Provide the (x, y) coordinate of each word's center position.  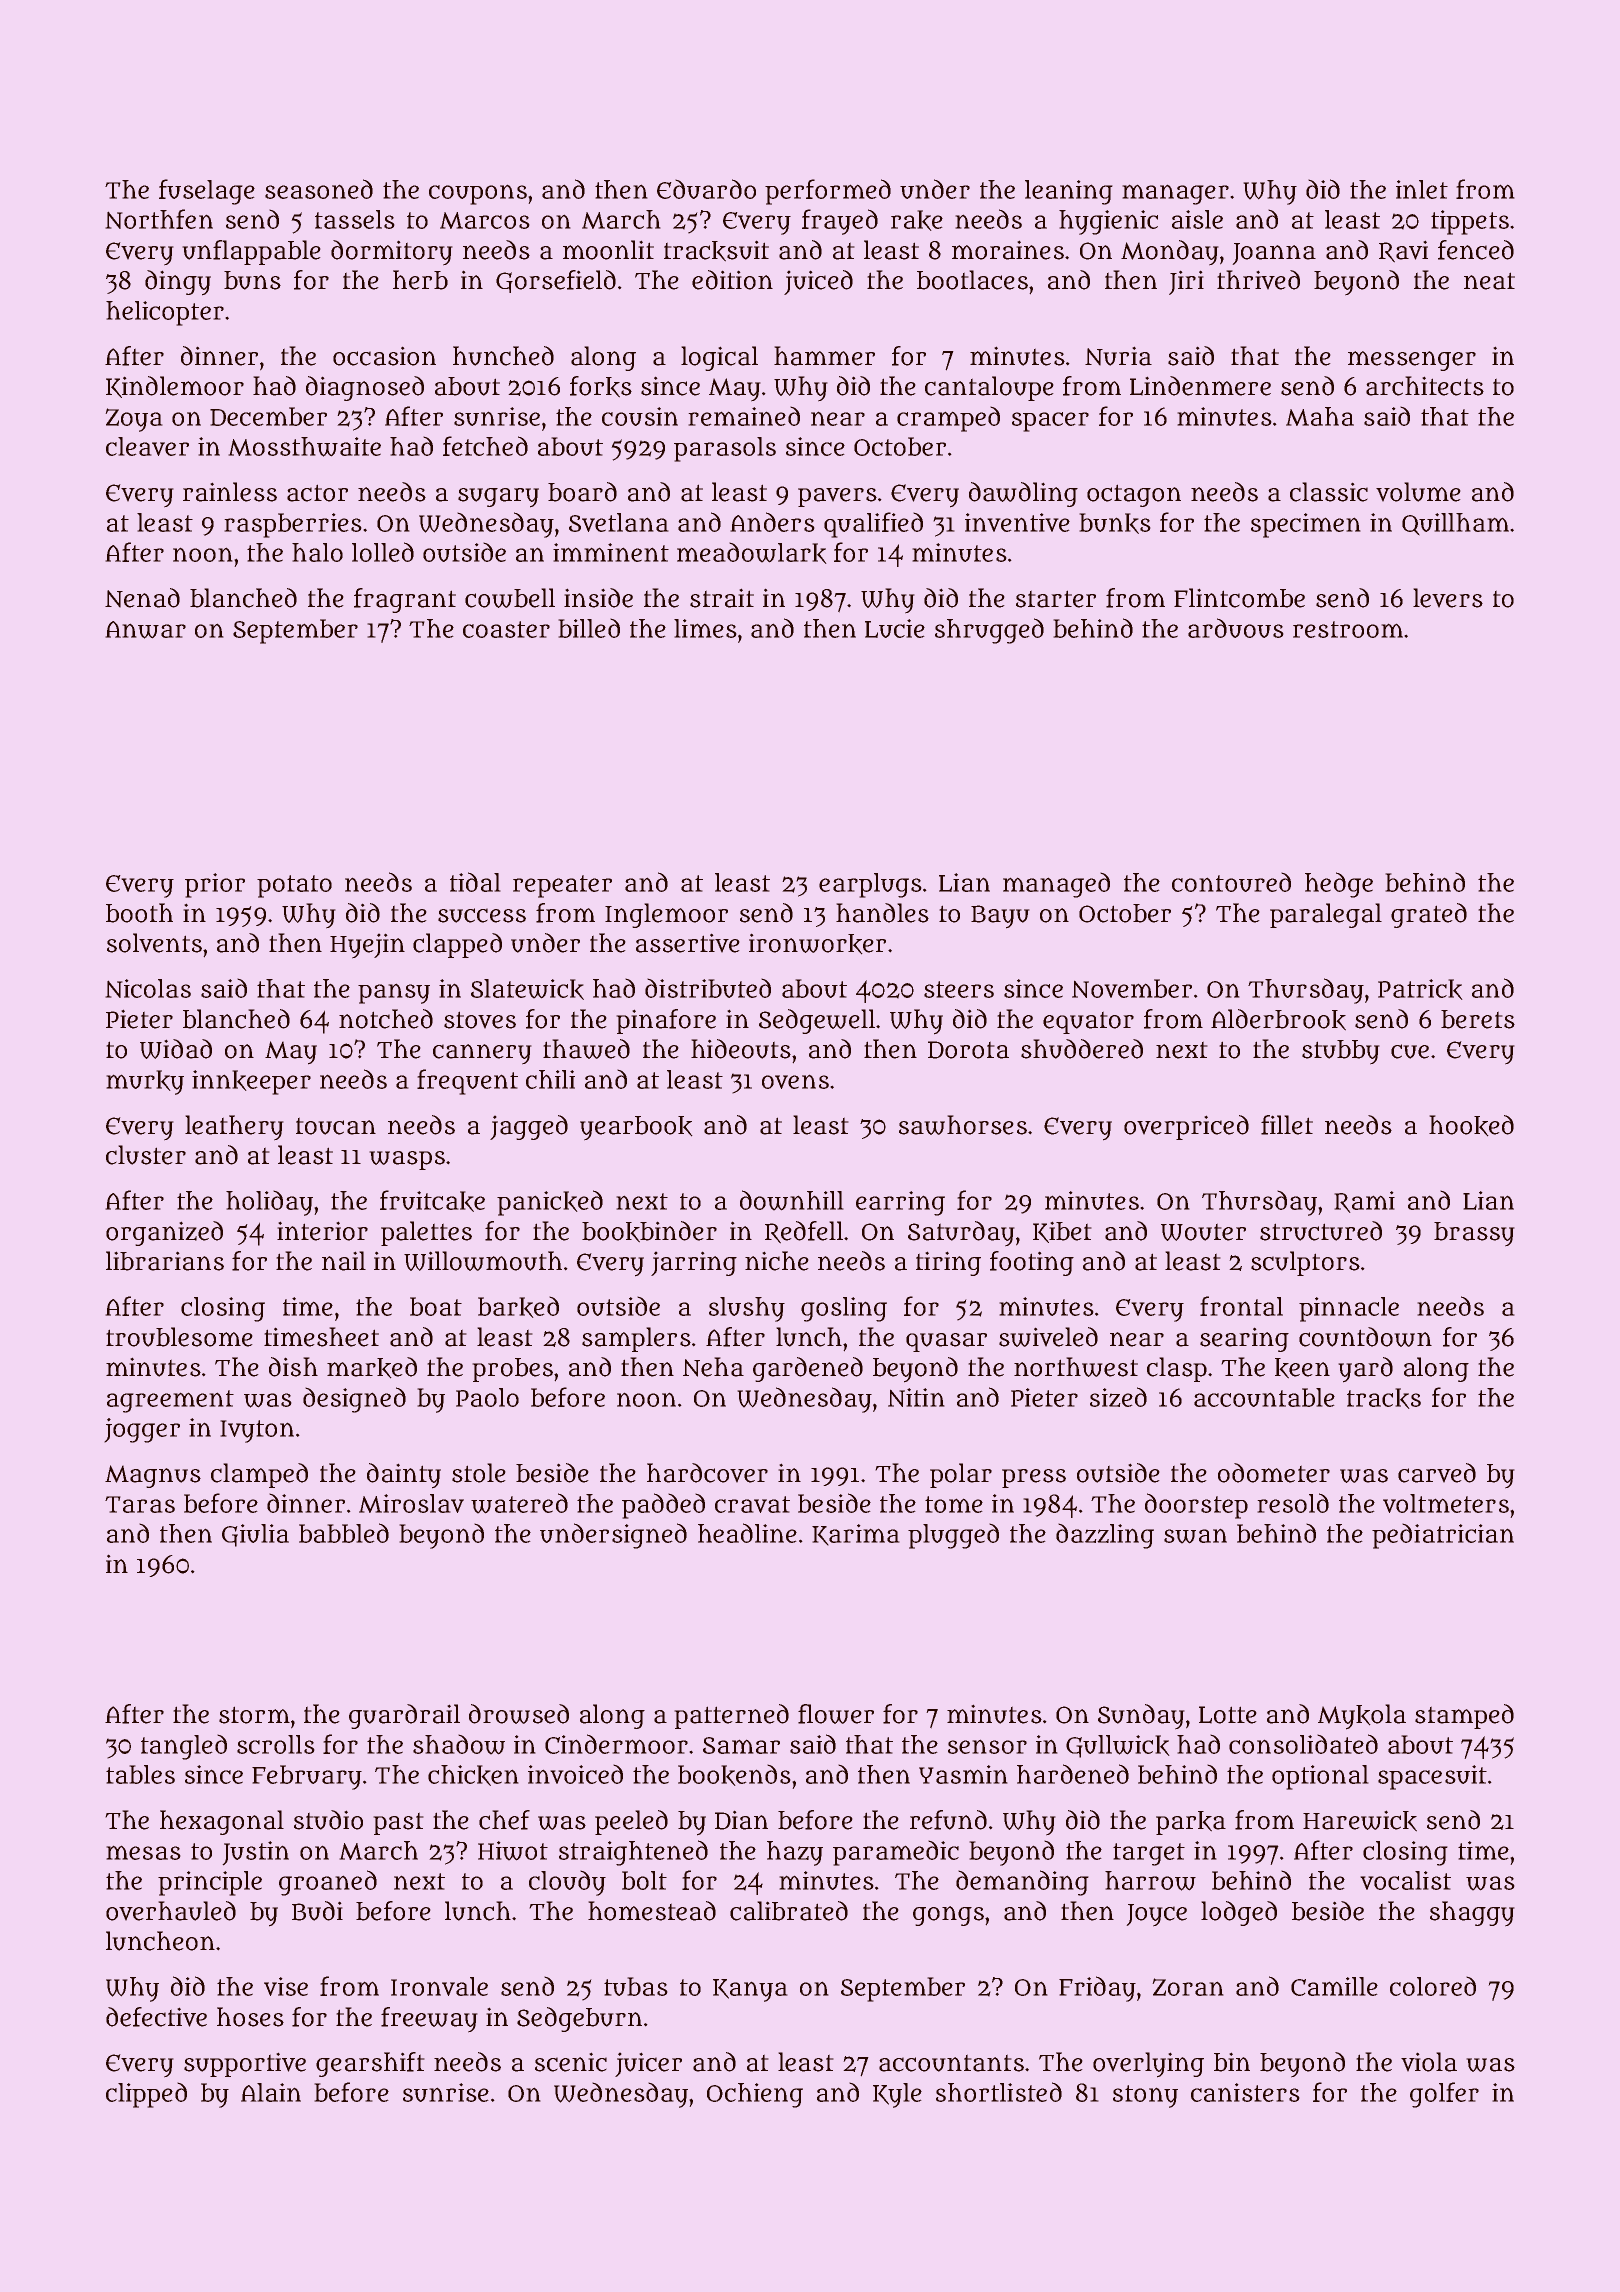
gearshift (370, 2064)
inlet (1422, 189)
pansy (394, 994)
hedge (1339, 885)
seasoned (319, 189)
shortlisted (999, 2092)
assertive (687, 943)
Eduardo (706, 189)
